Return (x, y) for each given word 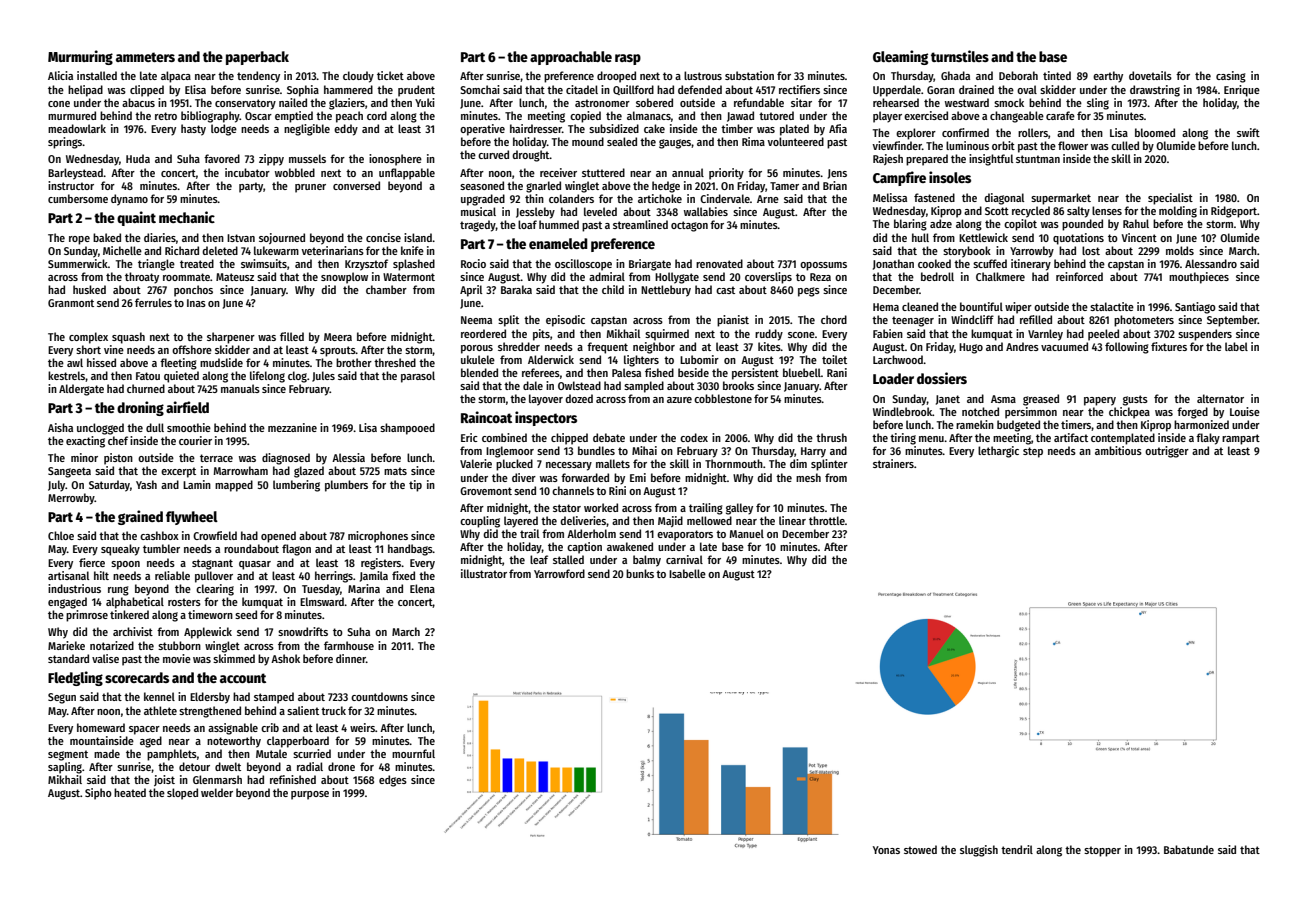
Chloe (61, 535)
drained (976, 89)
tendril (1017, 849)
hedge (666, 187)
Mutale (271, 753)
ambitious (1118, 450)
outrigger (1167, 452)
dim (798, 463)
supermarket (1061, 199)
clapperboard (298, 742)
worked (601, 507)
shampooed (407, 429)
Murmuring (80, 57)
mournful (413, 753)
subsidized (614, 128)
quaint (136, 218)
